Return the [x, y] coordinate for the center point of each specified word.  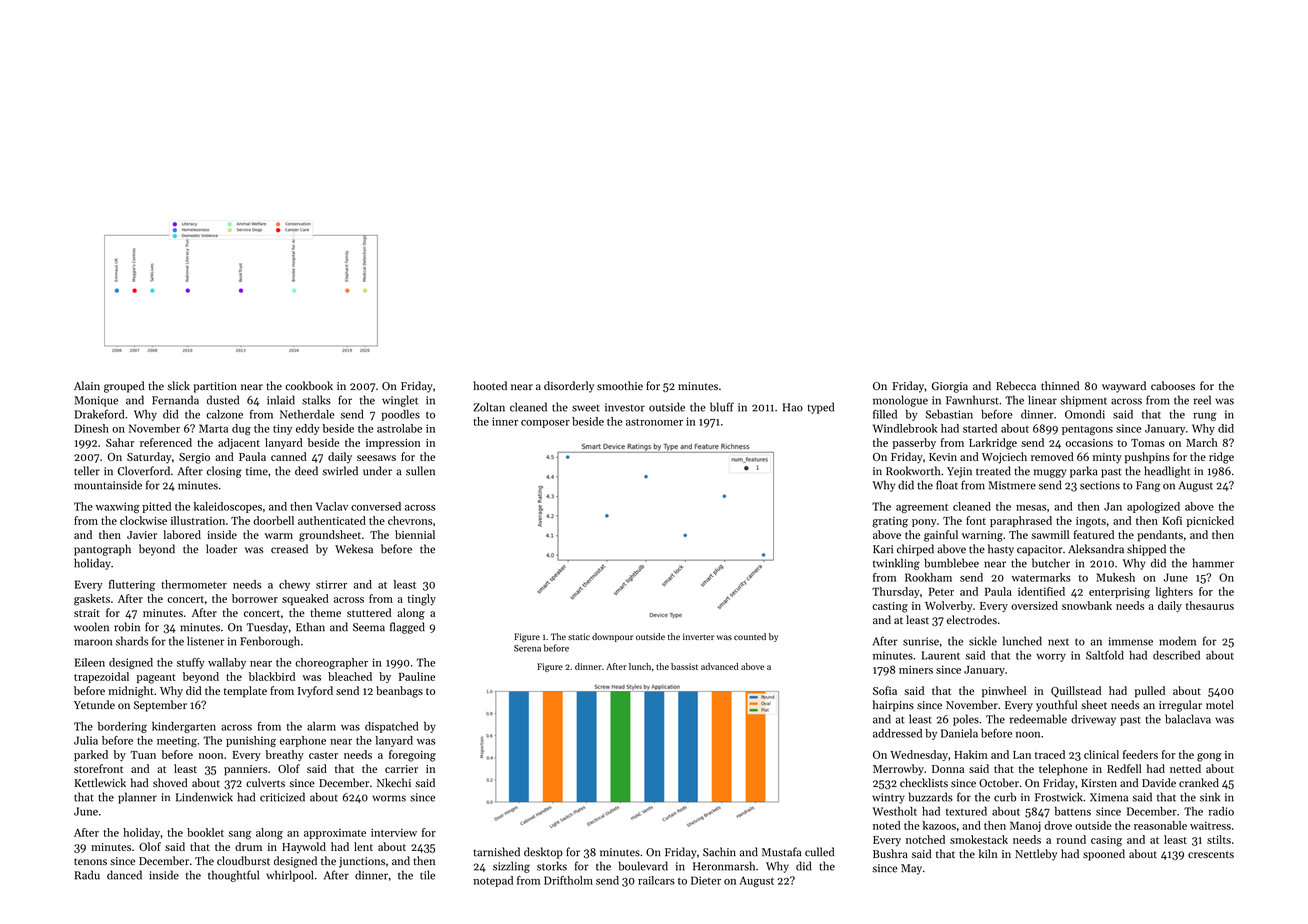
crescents [1211, 854]
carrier [401, 769]
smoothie [620, 385]
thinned [1060, 385]
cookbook [309, 385]
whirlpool [289, 876]
